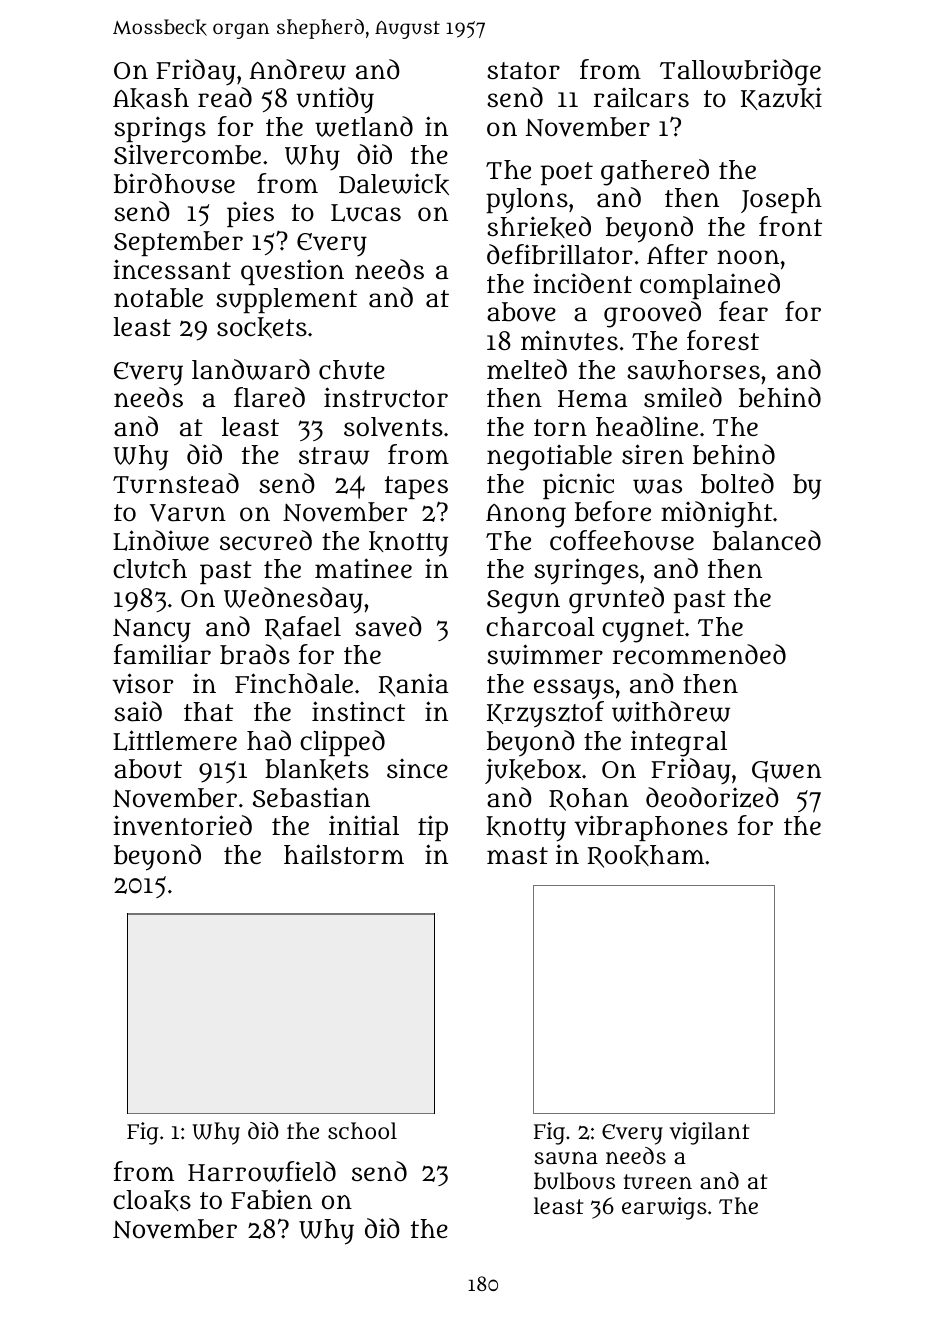 This document has width=935, height=1328. I want to click on melted, so click(527, 369).
